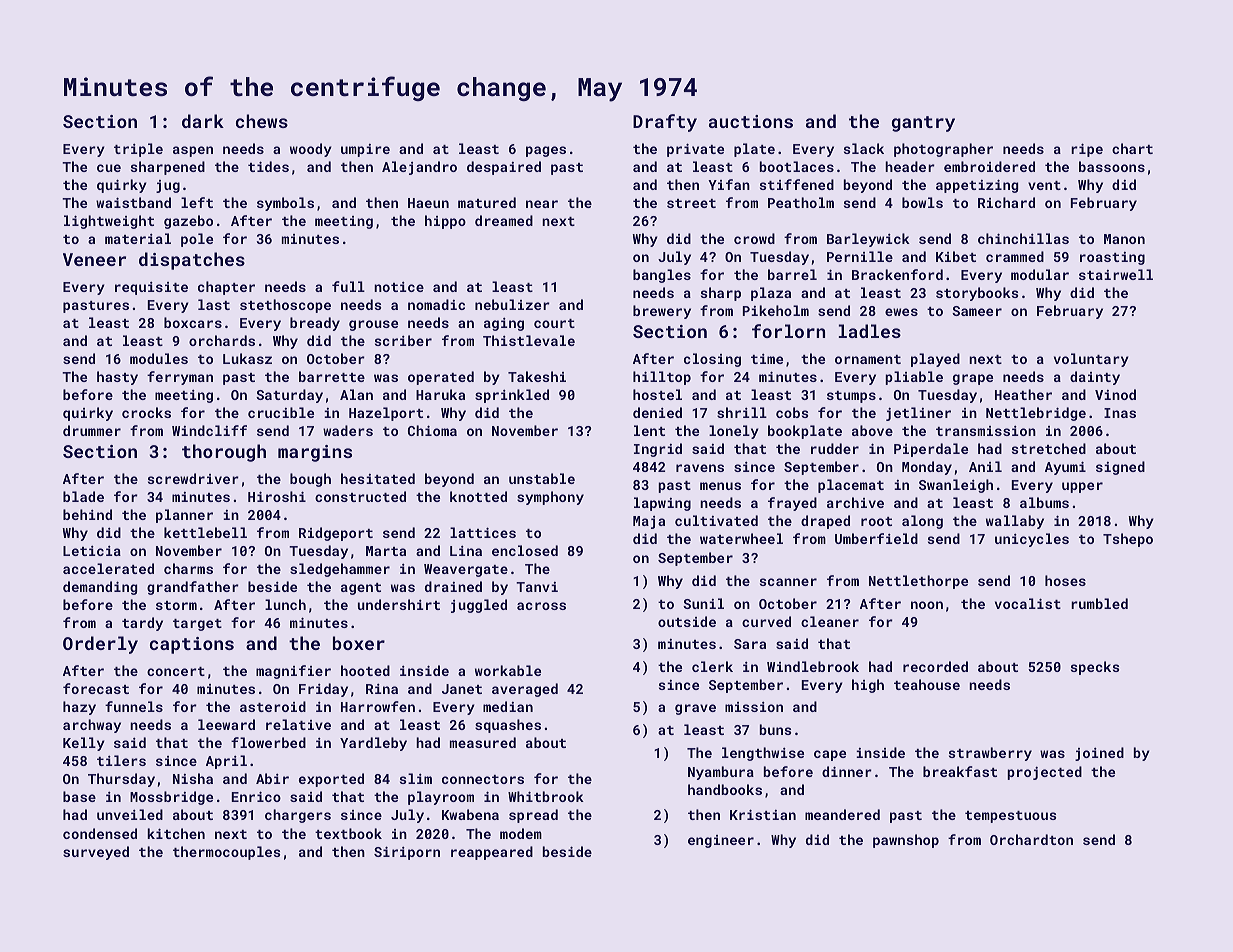  Describe the element at coordinates (721, 841) in the image. I see `engineer` at that location.
